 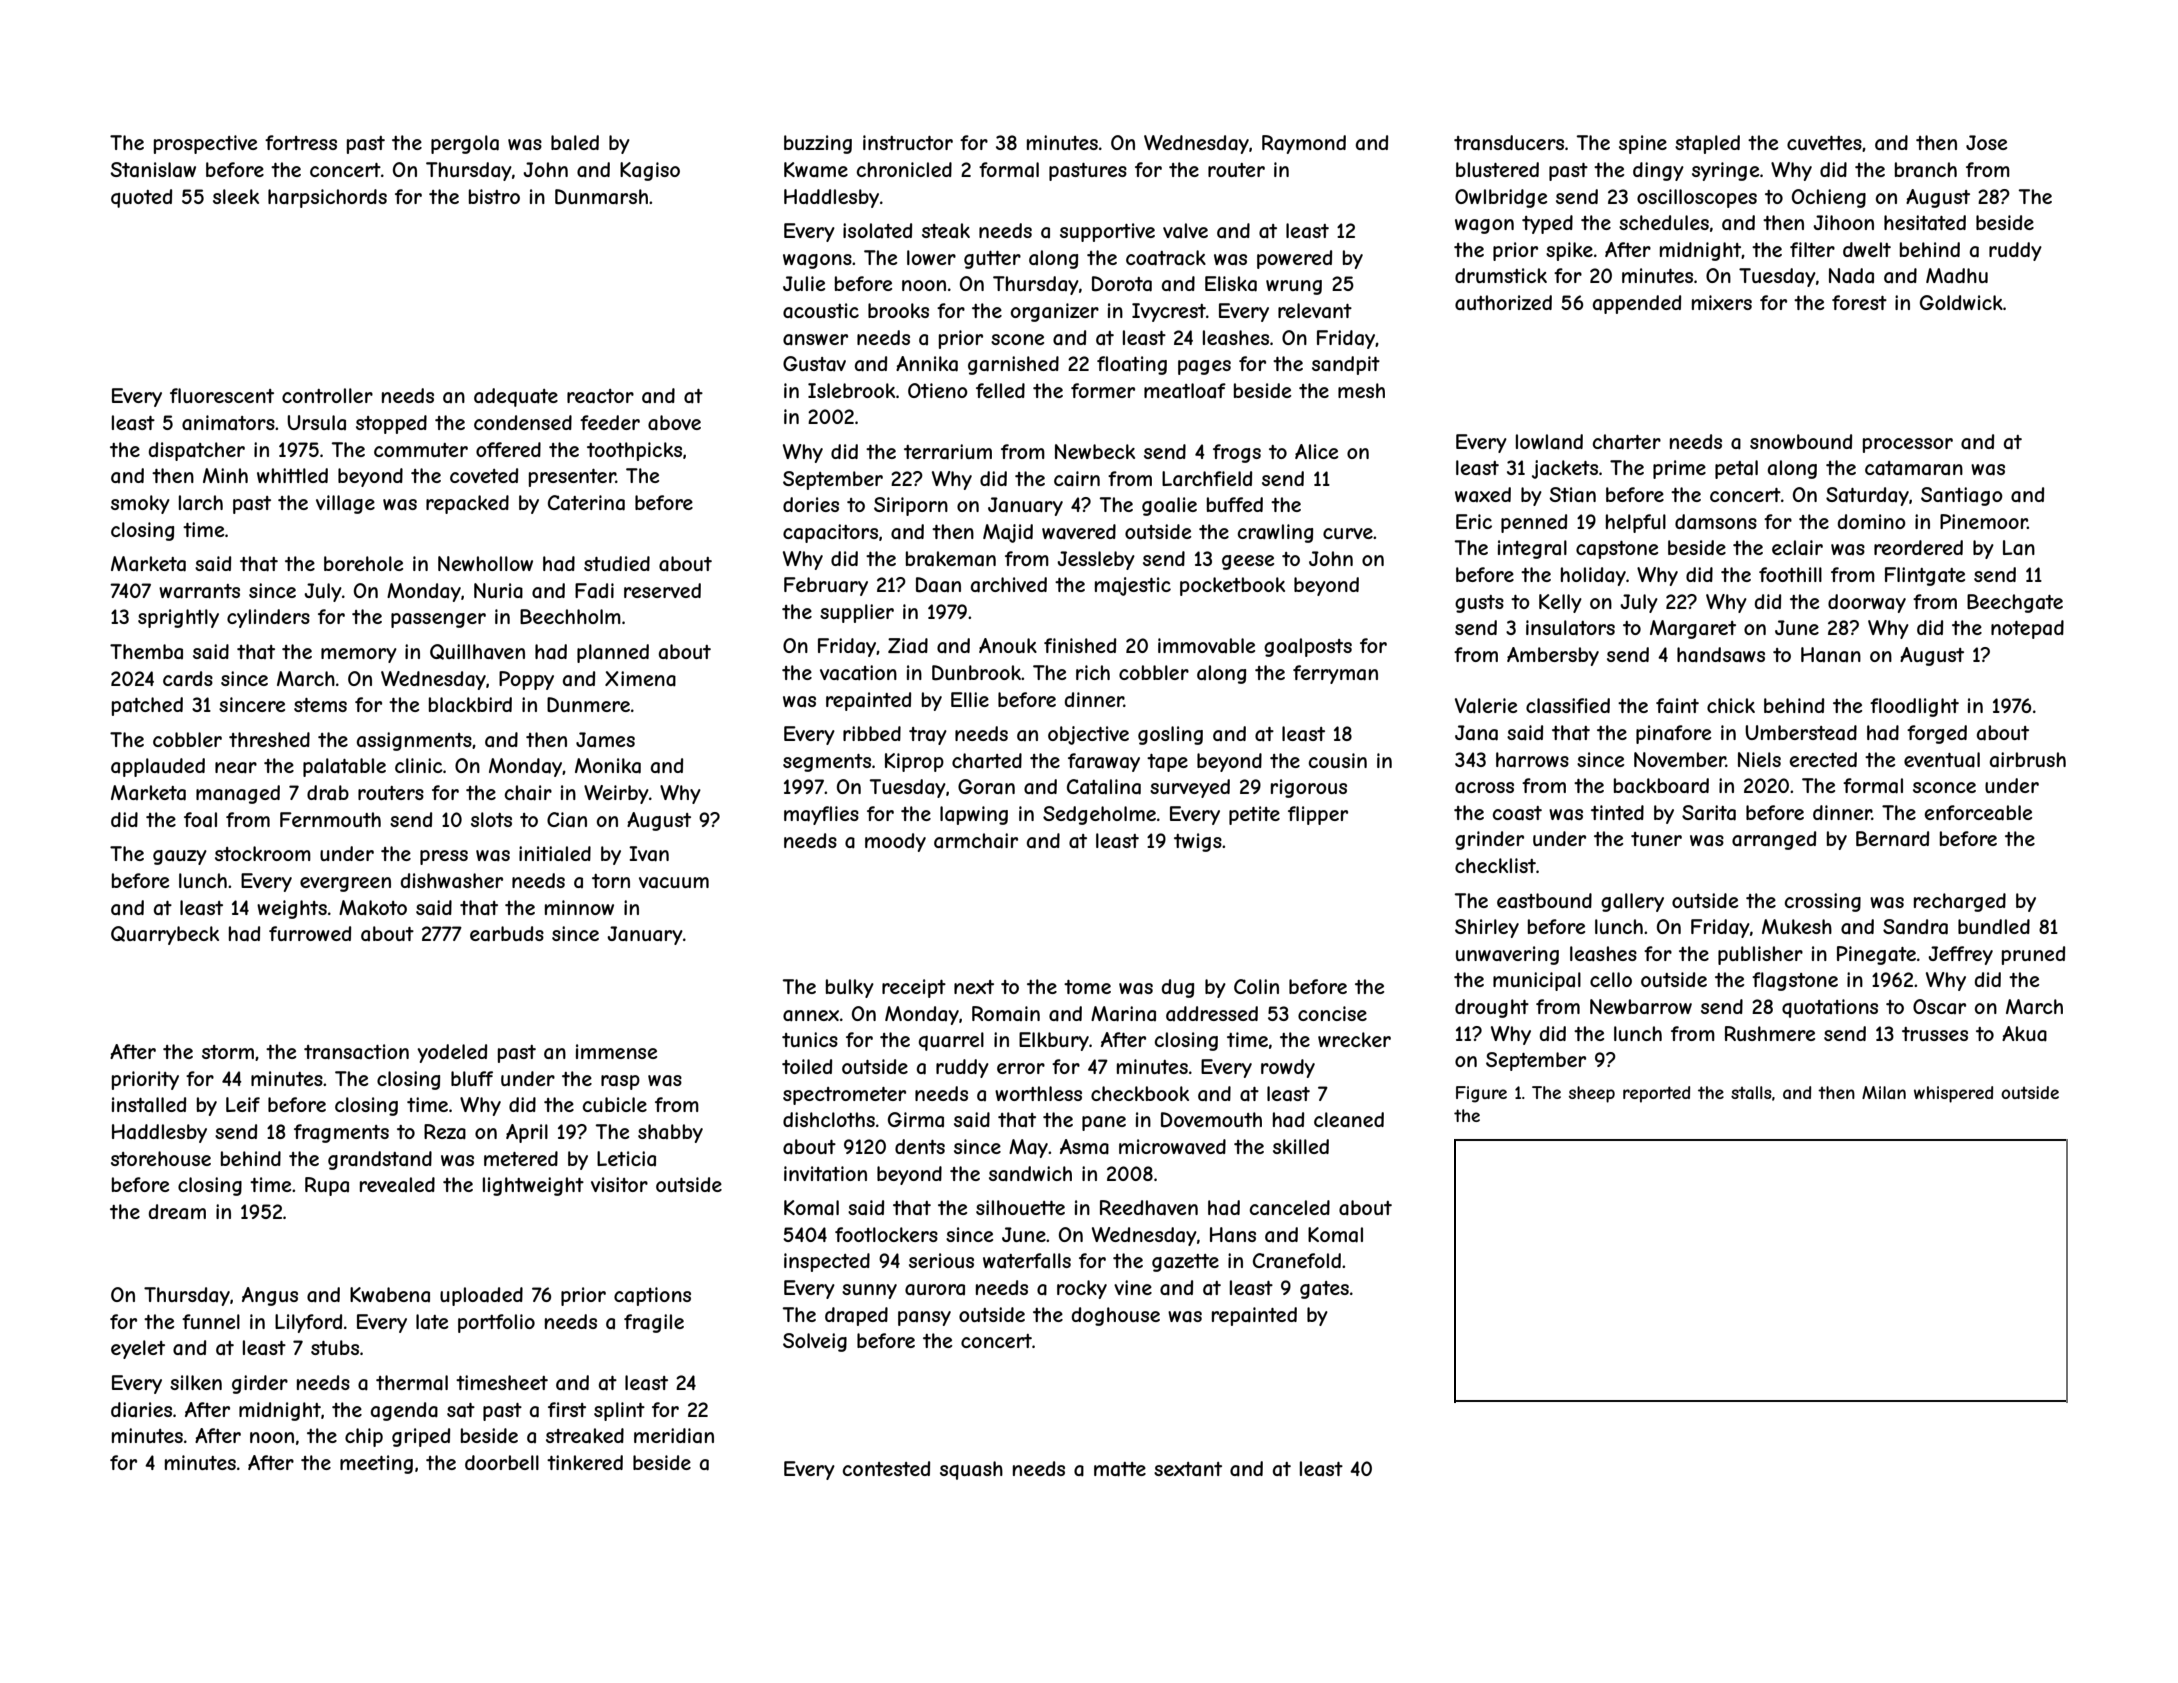 I want to click on fluorescent, so click(x=222, y=395).
